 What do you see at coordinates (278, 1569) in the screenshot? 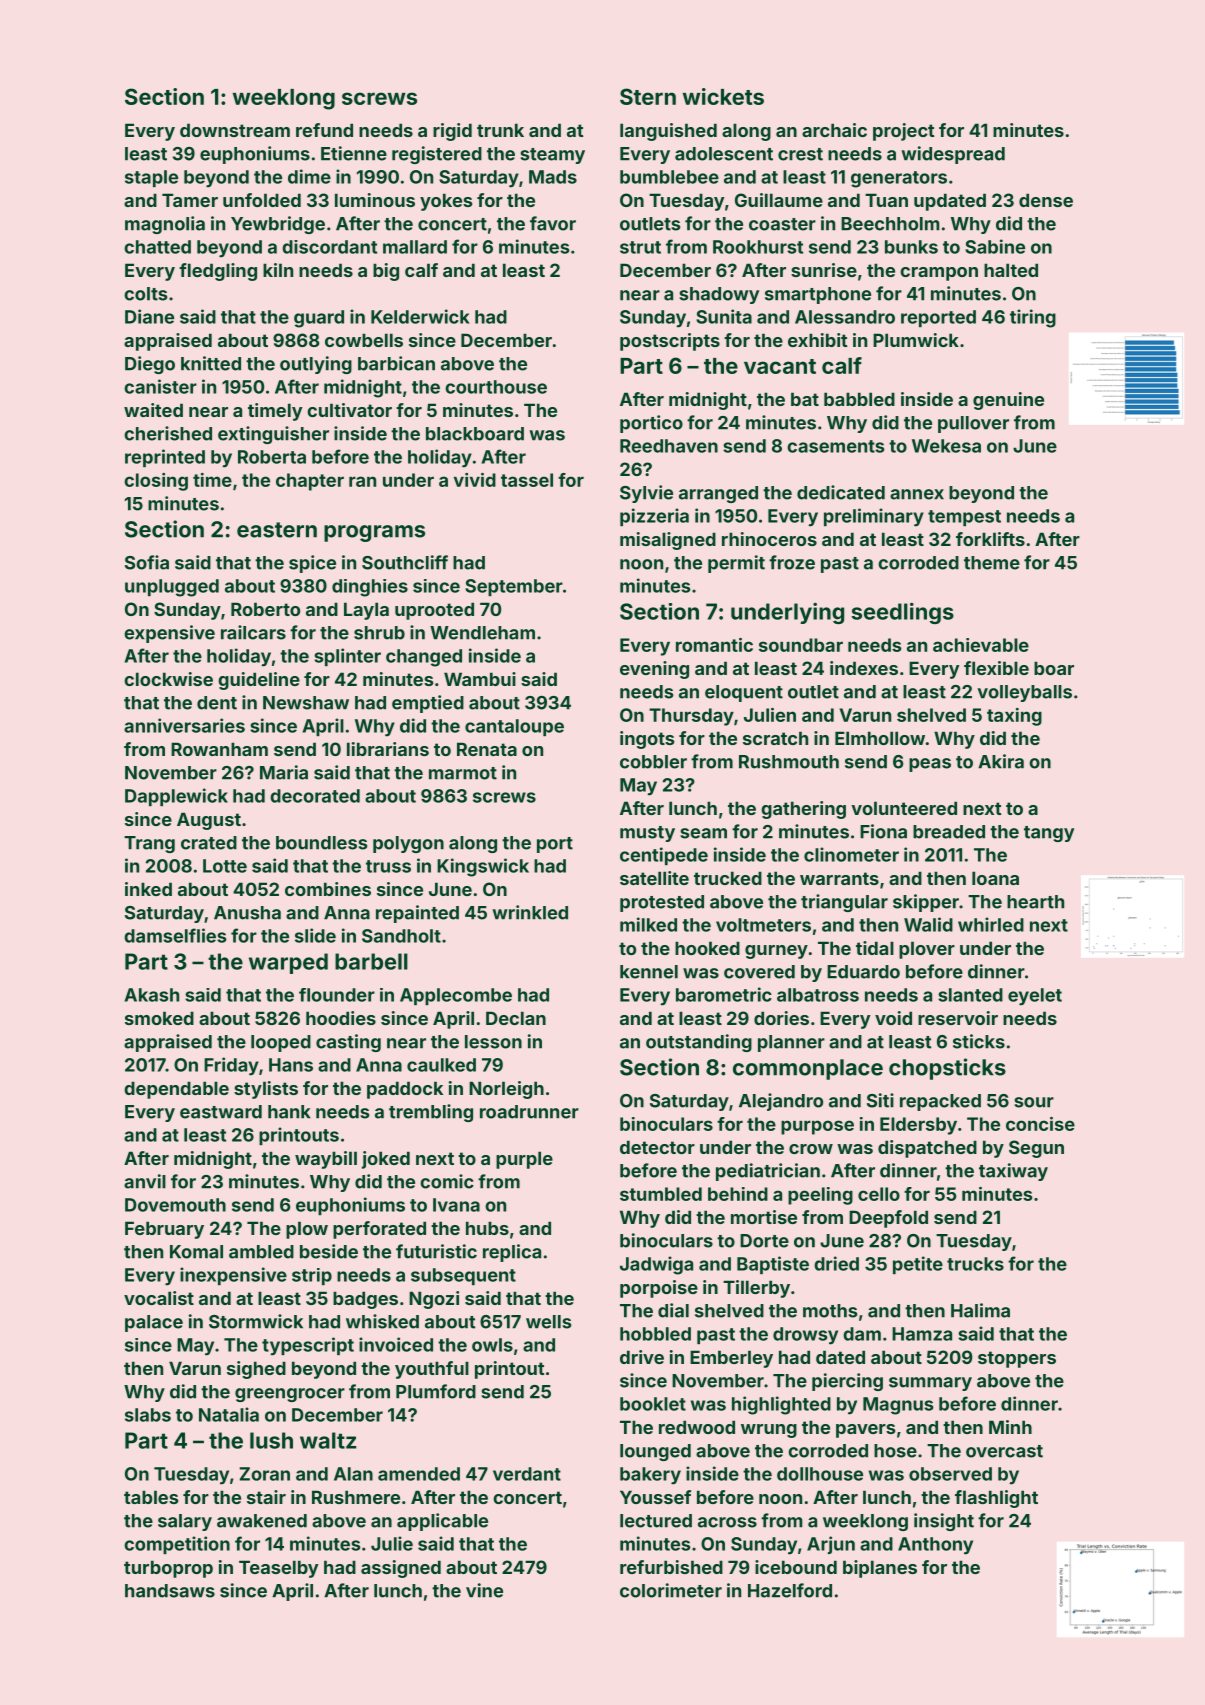
I see `Teaselby` at bounding box center [278, 1569].
